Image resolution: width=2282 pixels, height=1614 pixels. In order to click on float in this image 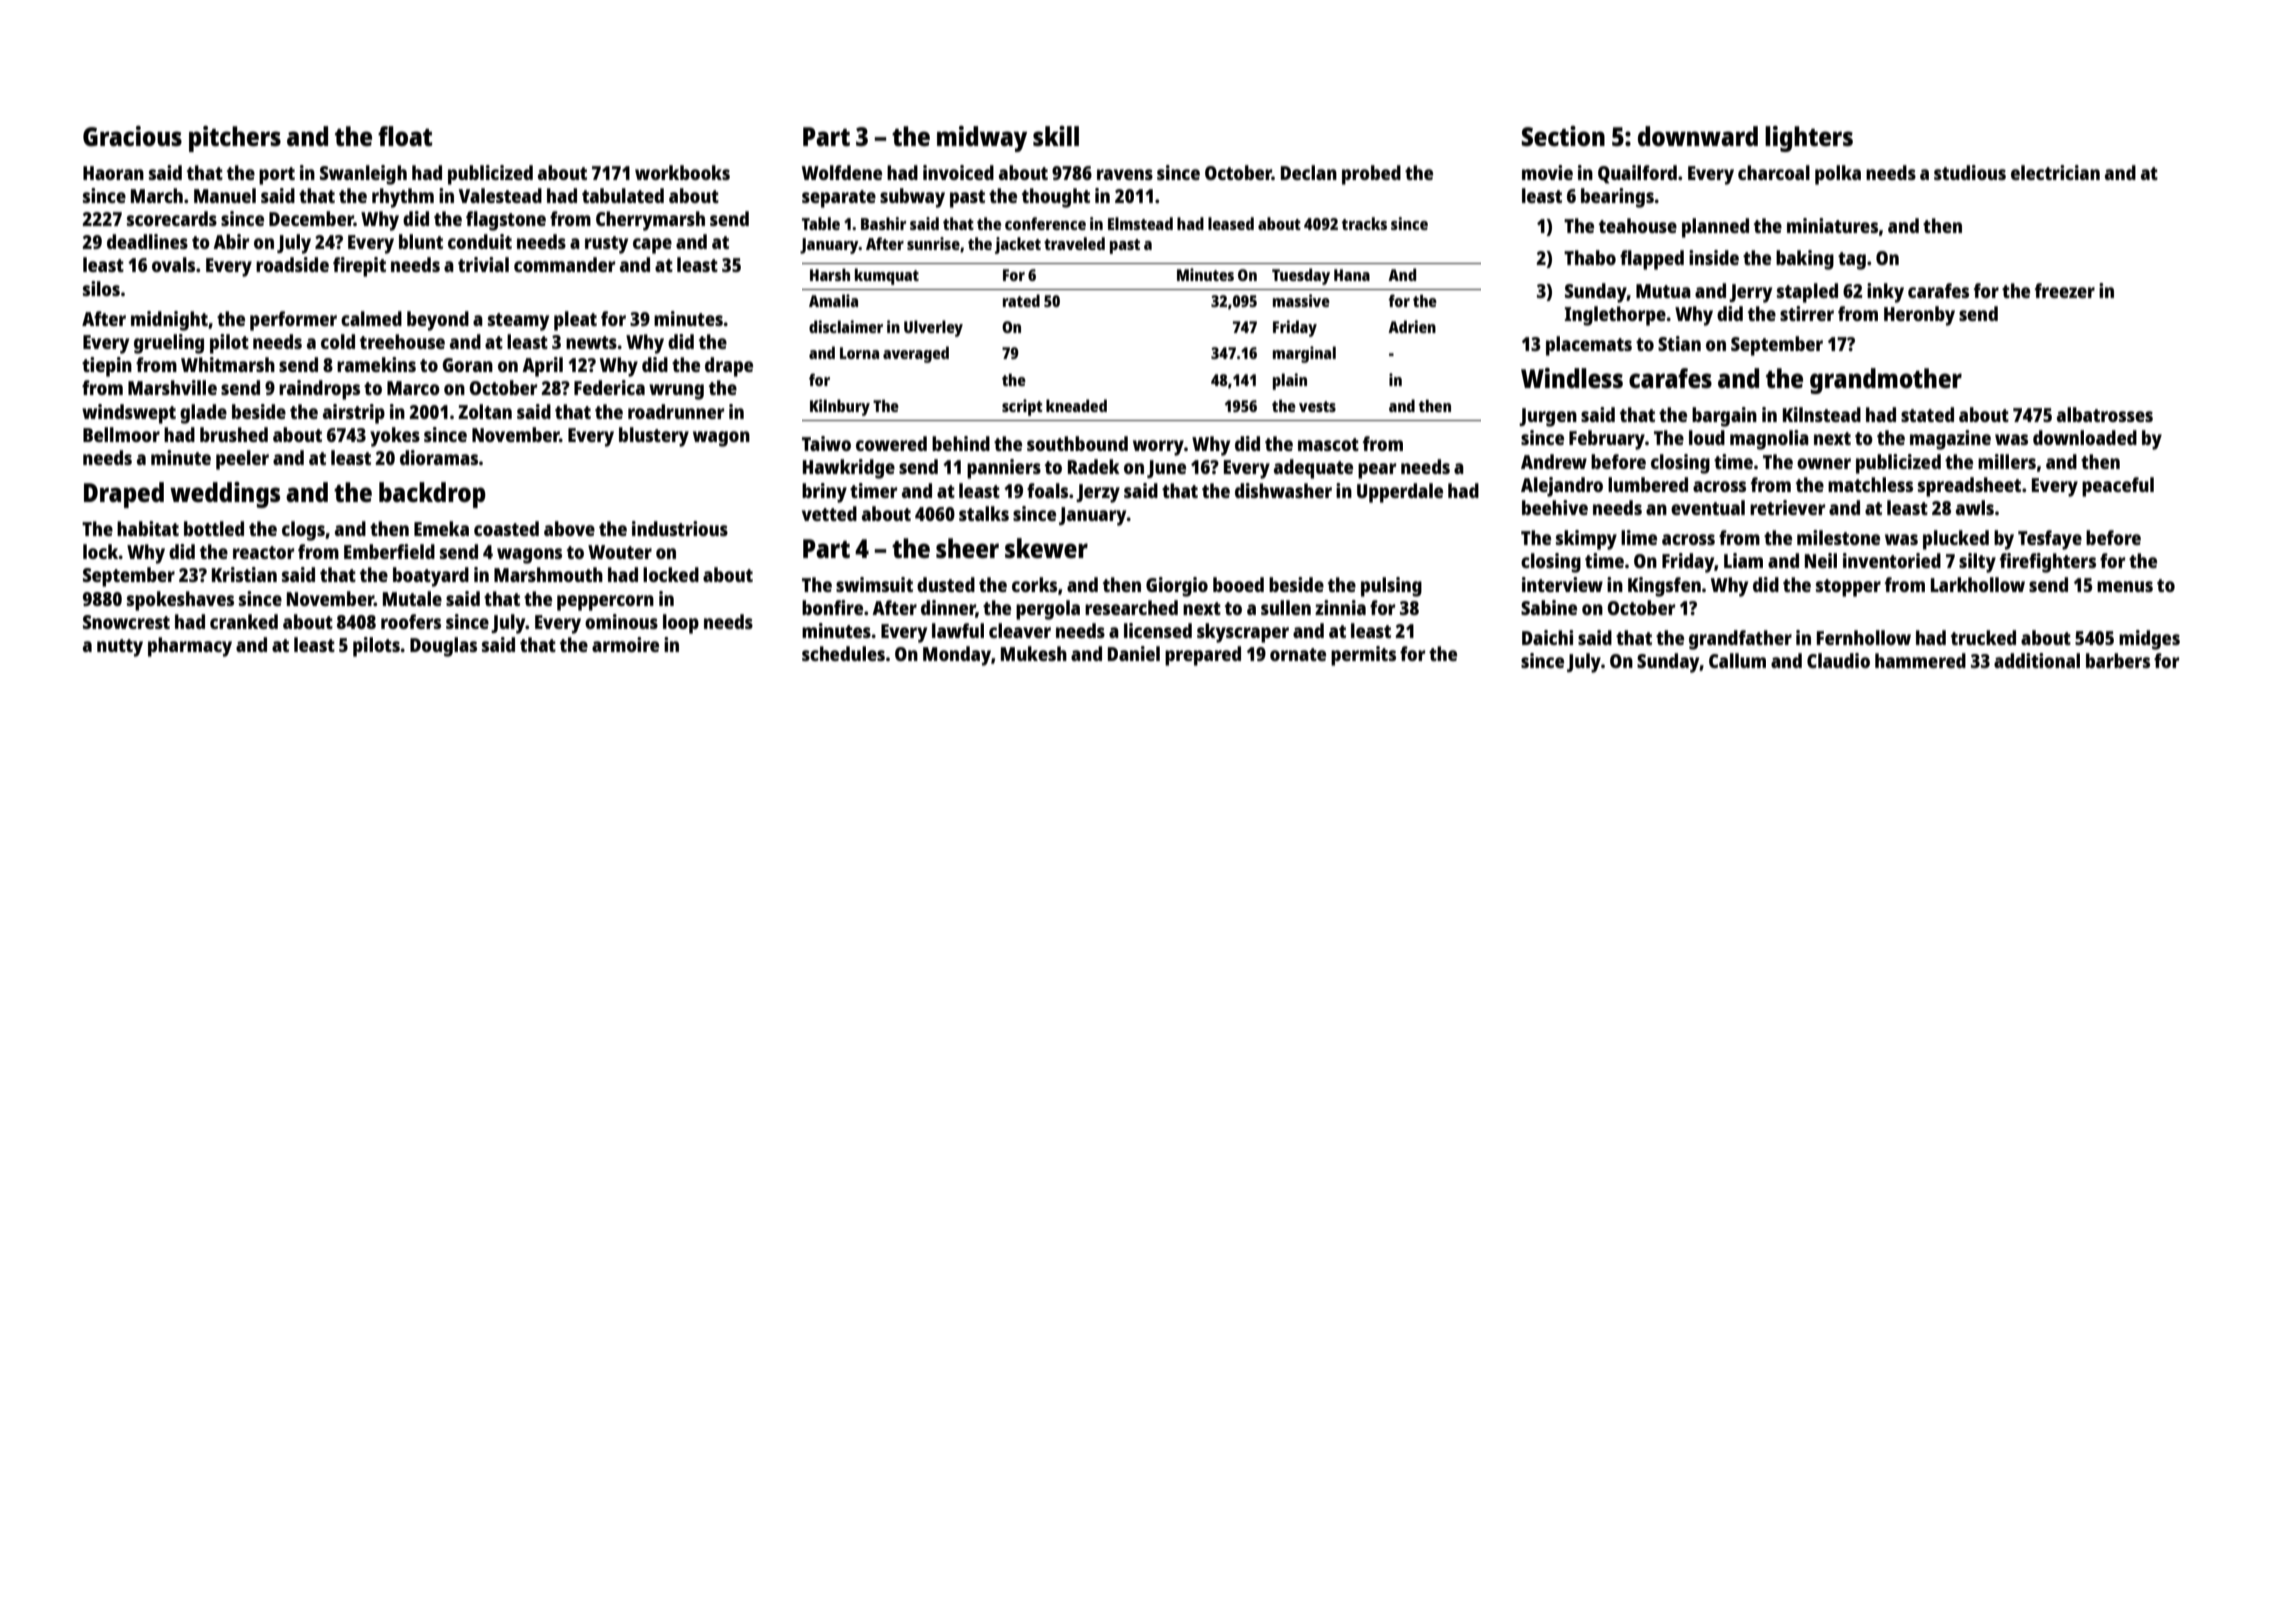, I will do `click(405, 136)`.
